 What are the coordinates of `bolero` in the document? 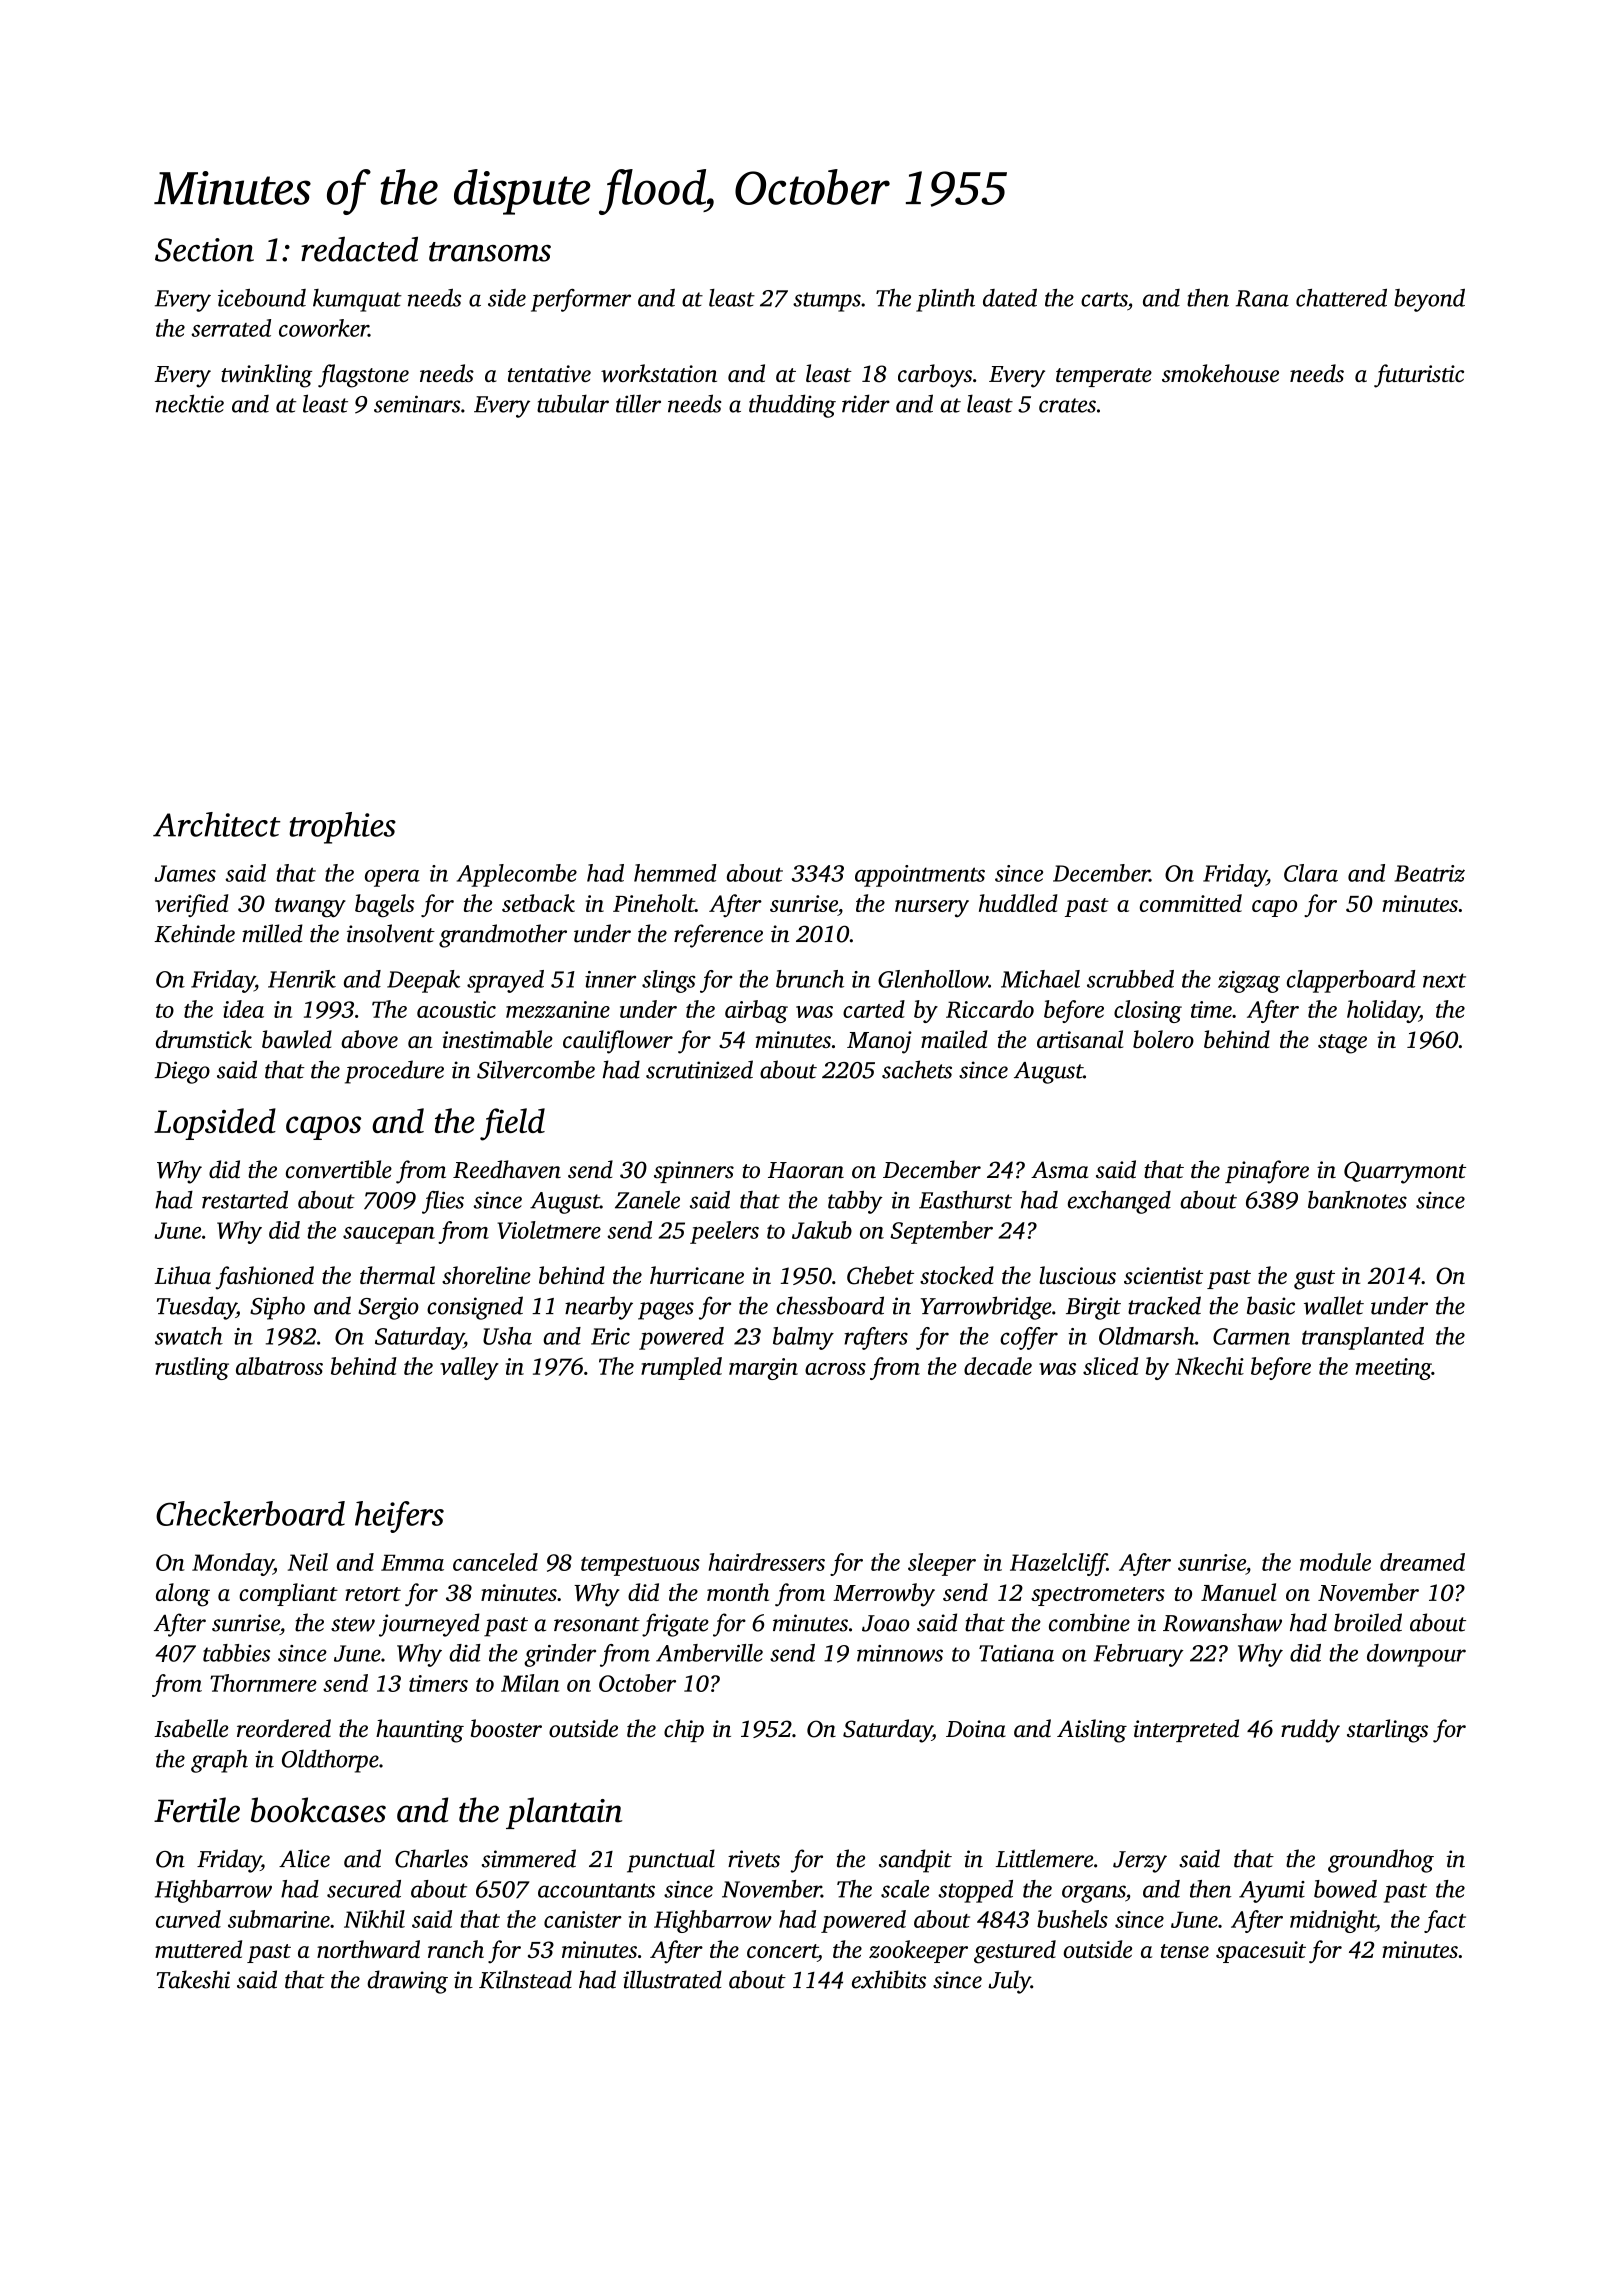 It's located at (1163, 1039).
